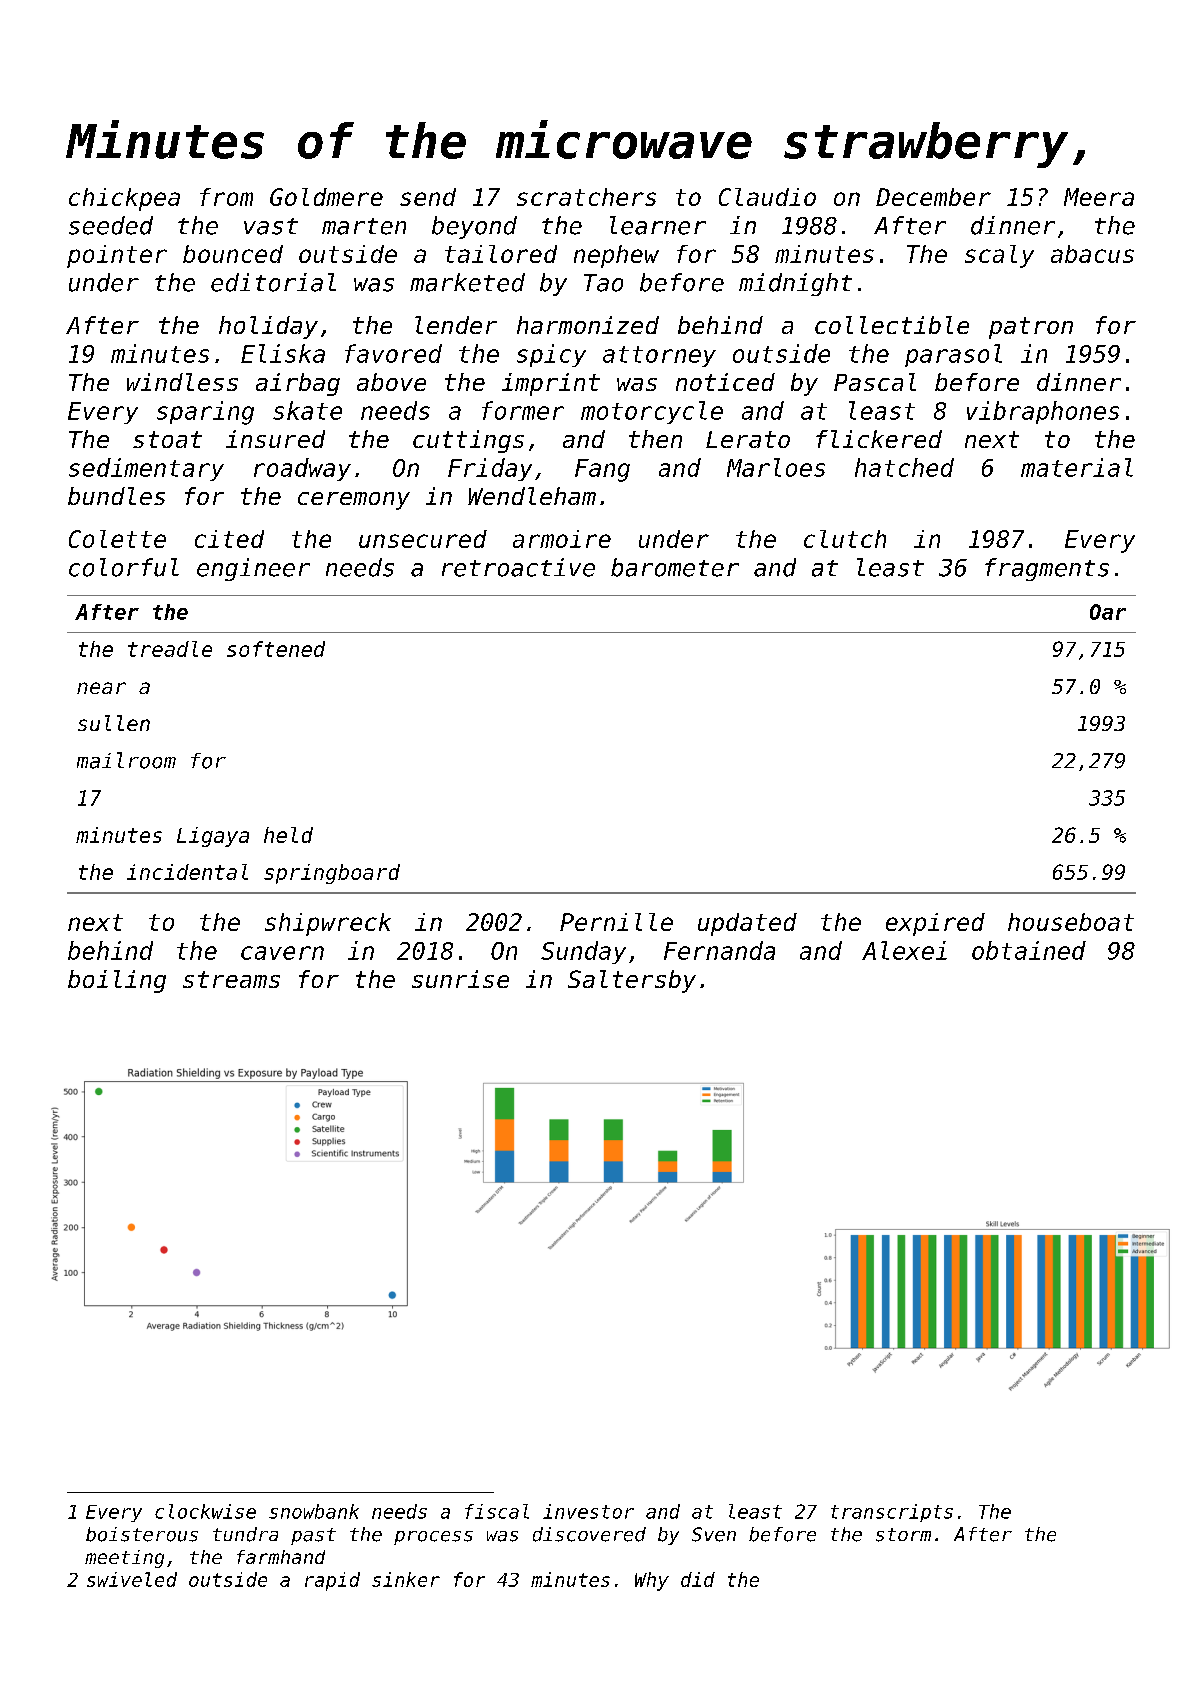  What do you see at coordinates (187, 872) in the document?
I see `incidental` at bounding box center [187, 872].
